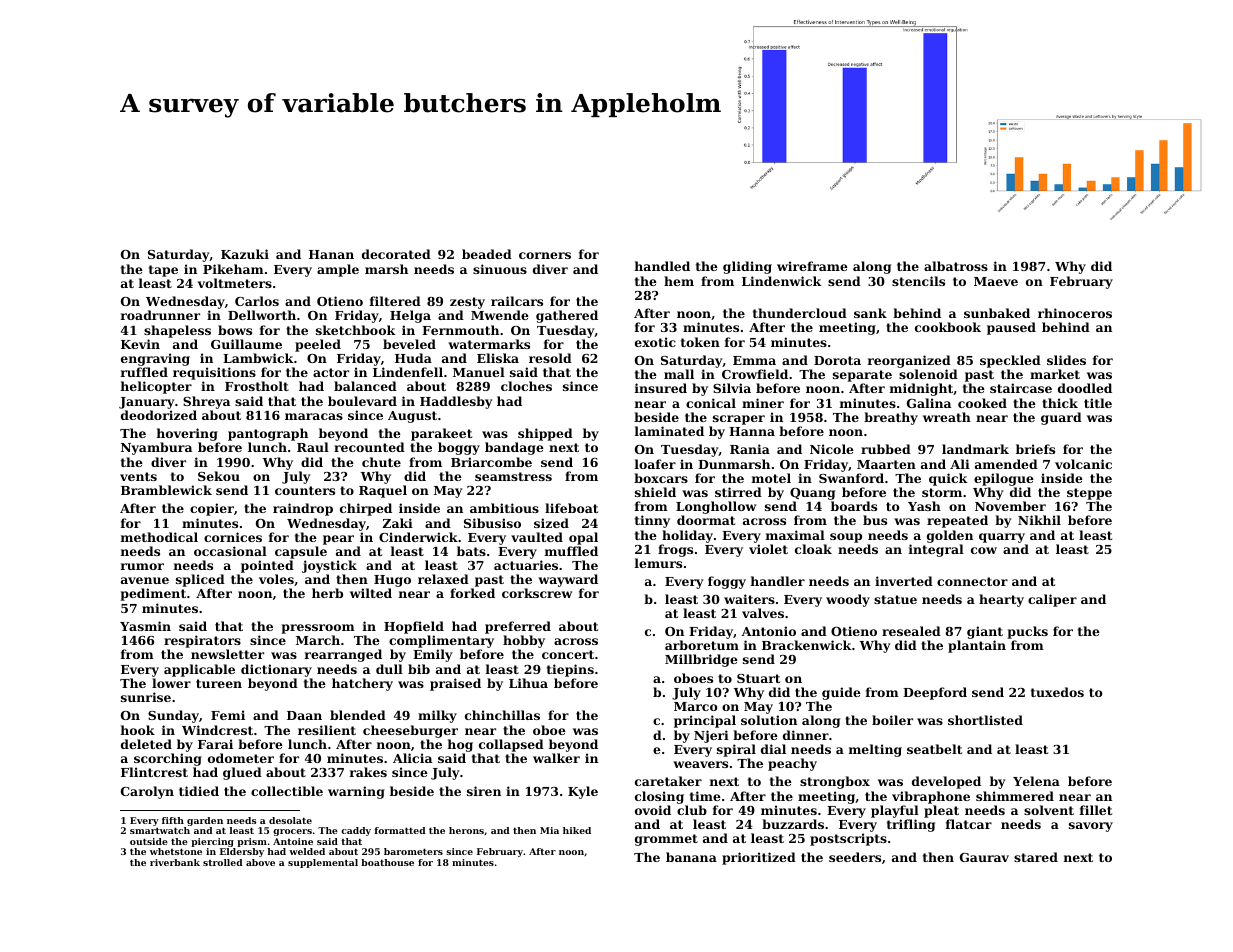  What do you see at coordinates (956, 266) in the screenshot?
I see `albatross` at bounding box center [956, 266].
